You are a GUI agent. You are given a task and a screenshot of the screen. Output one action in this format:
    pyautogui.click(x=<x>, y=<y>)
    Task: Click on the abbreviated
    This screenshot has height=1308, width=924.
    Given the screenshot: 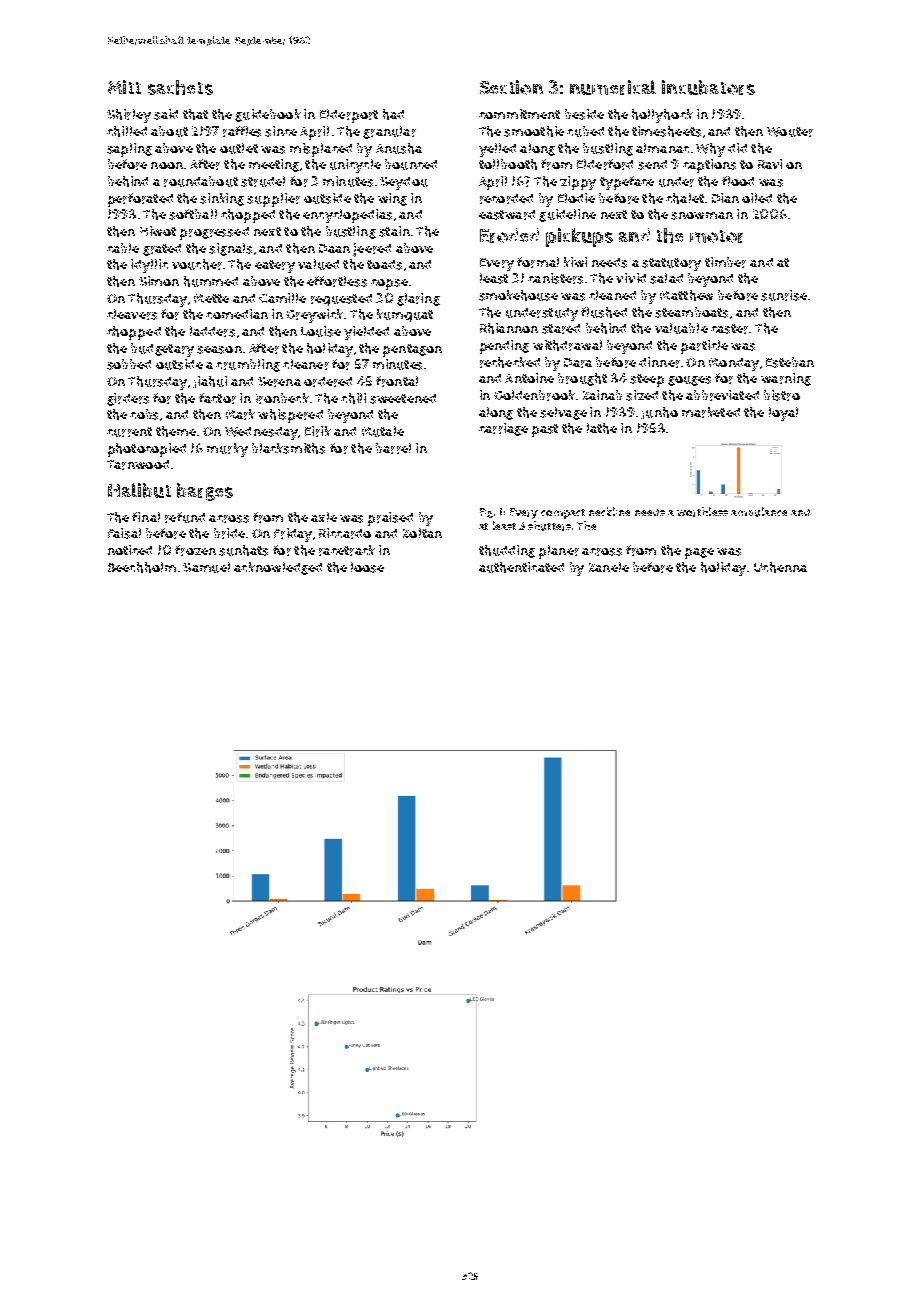 What is the action you would take?
    pyautogui.click(x=722, y=395)
